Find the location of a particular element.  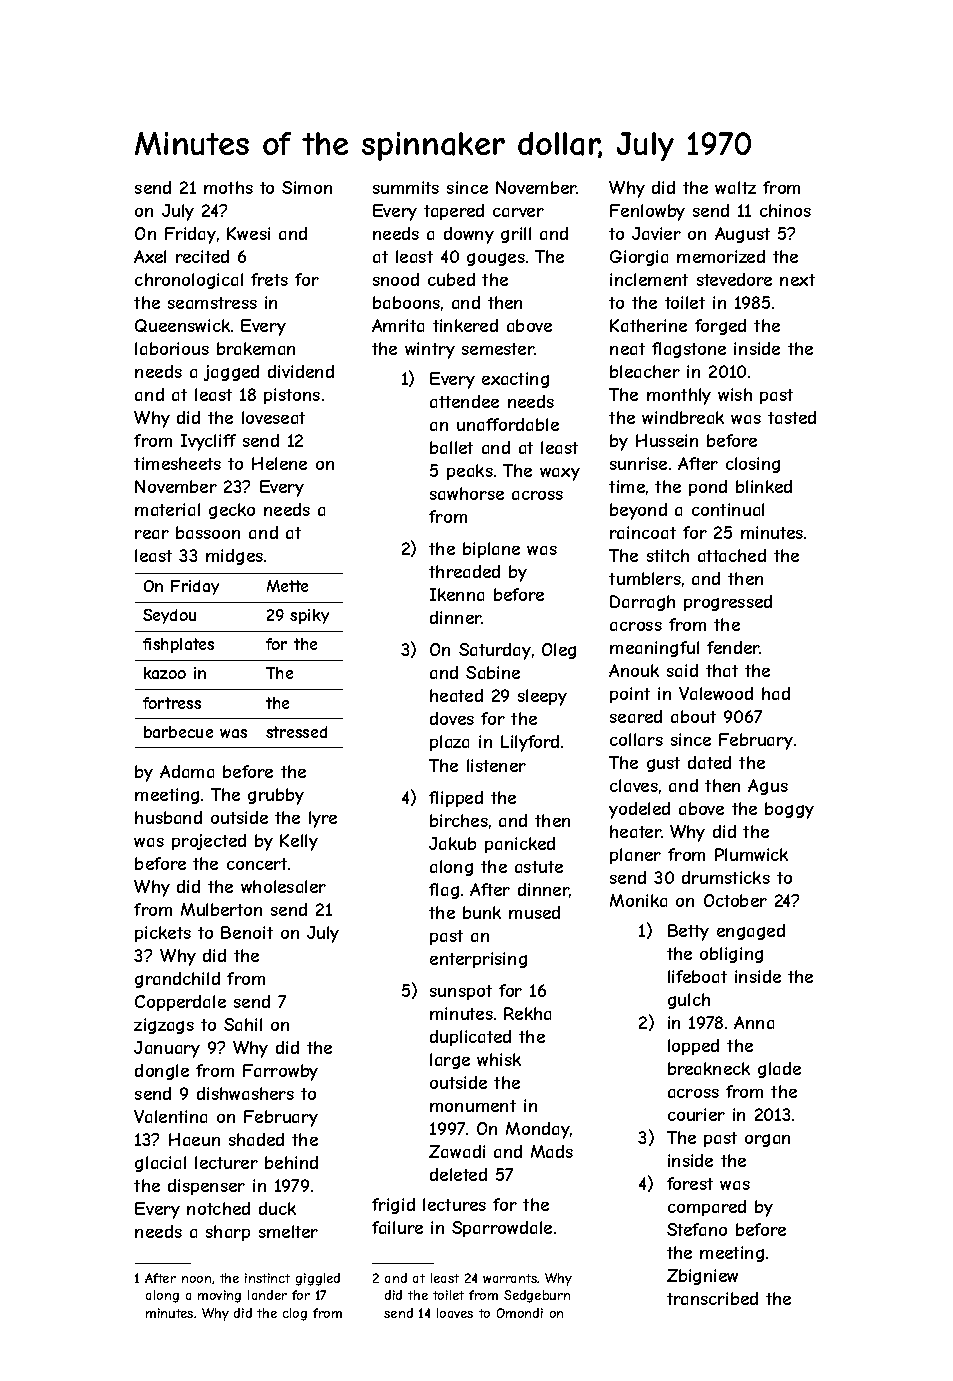

failure is located at coordinates (397, 1227).
